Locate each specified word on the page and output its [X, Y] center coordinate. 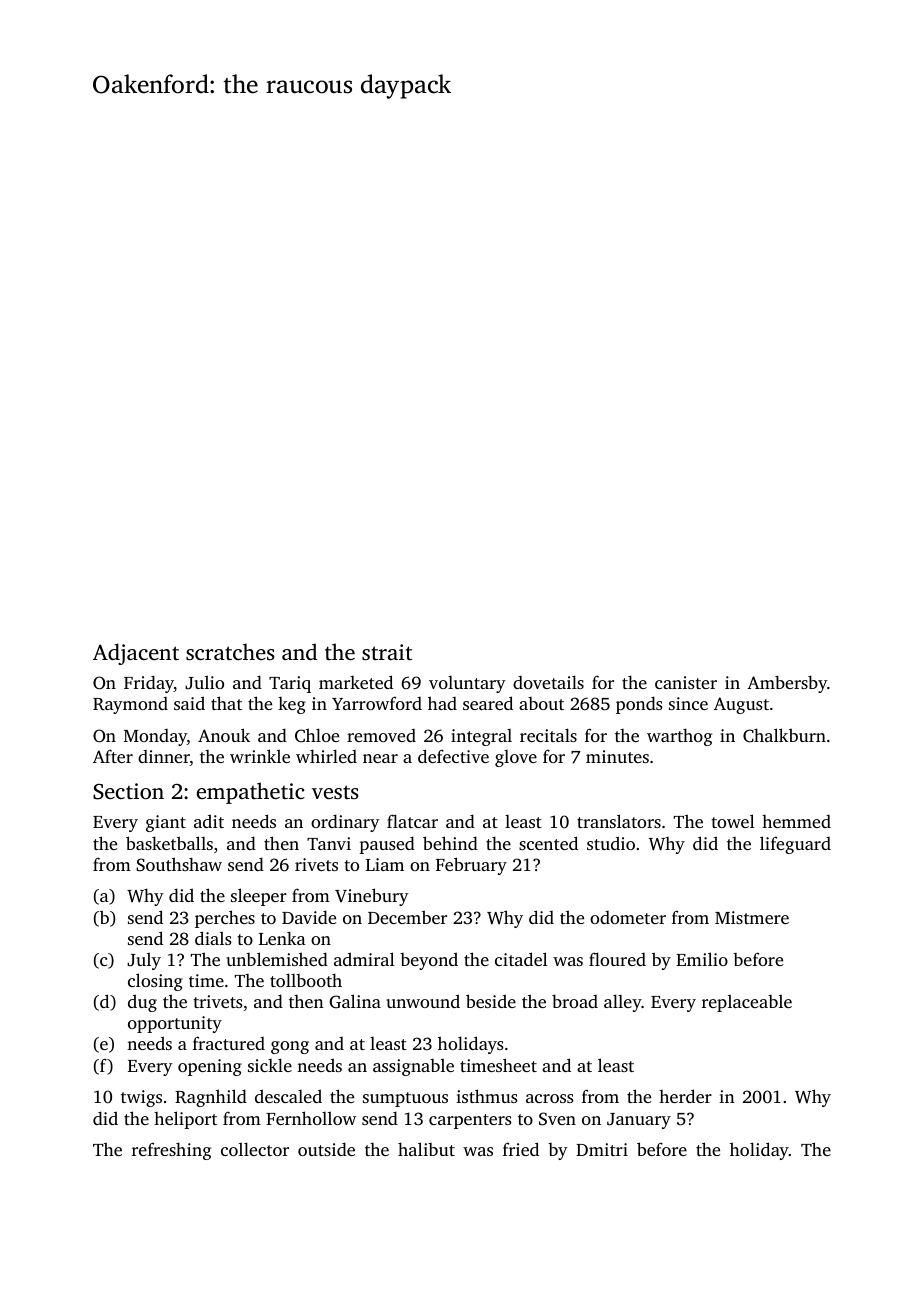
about [541, 703]
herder [685, 1096]
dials [213, 938]
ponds [639, 705]
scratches [230, 651]
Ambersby [787, 684]
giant [166, 823]
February [471, 866]
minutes [617, 756]
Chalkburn [784, 735]
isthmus [487, 1096]
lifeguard [795, 845]
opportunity [175, 1024]
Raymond [130, 705]
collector [255, 1149]
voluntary [467, 684]
